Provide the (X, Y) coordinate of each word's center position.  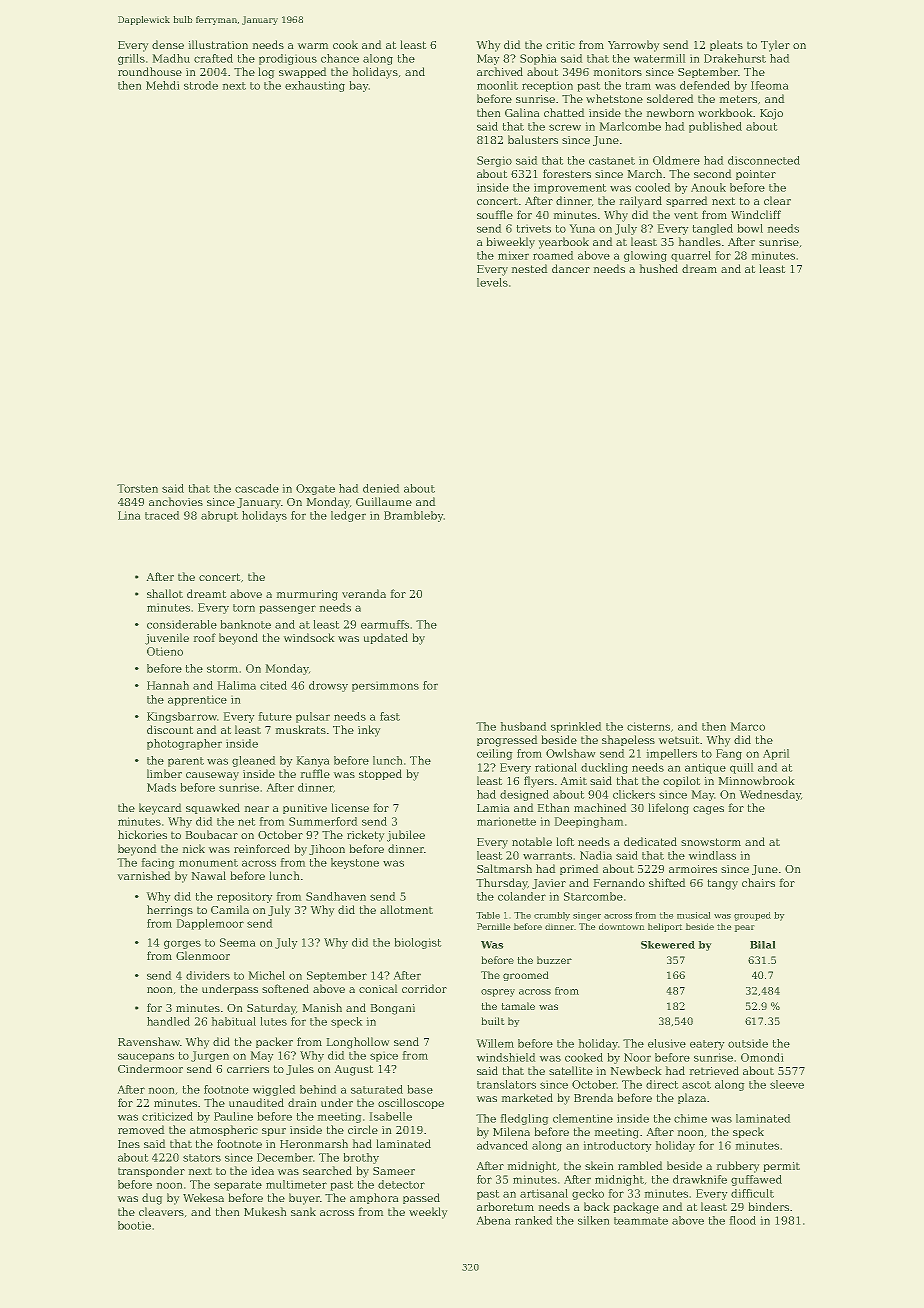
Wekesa (203, 1197)
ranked (533, 1220)
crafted (213, 58)
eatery (707, 1045)
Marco (748, 726)
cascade (257, 488)
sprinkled (576, 727)
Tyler (775, 46)
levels (492, 282)
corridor (424, 988)
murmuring (307, 595)
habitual (234, 1021)
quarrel (691, 256)
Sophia (538, 59)
